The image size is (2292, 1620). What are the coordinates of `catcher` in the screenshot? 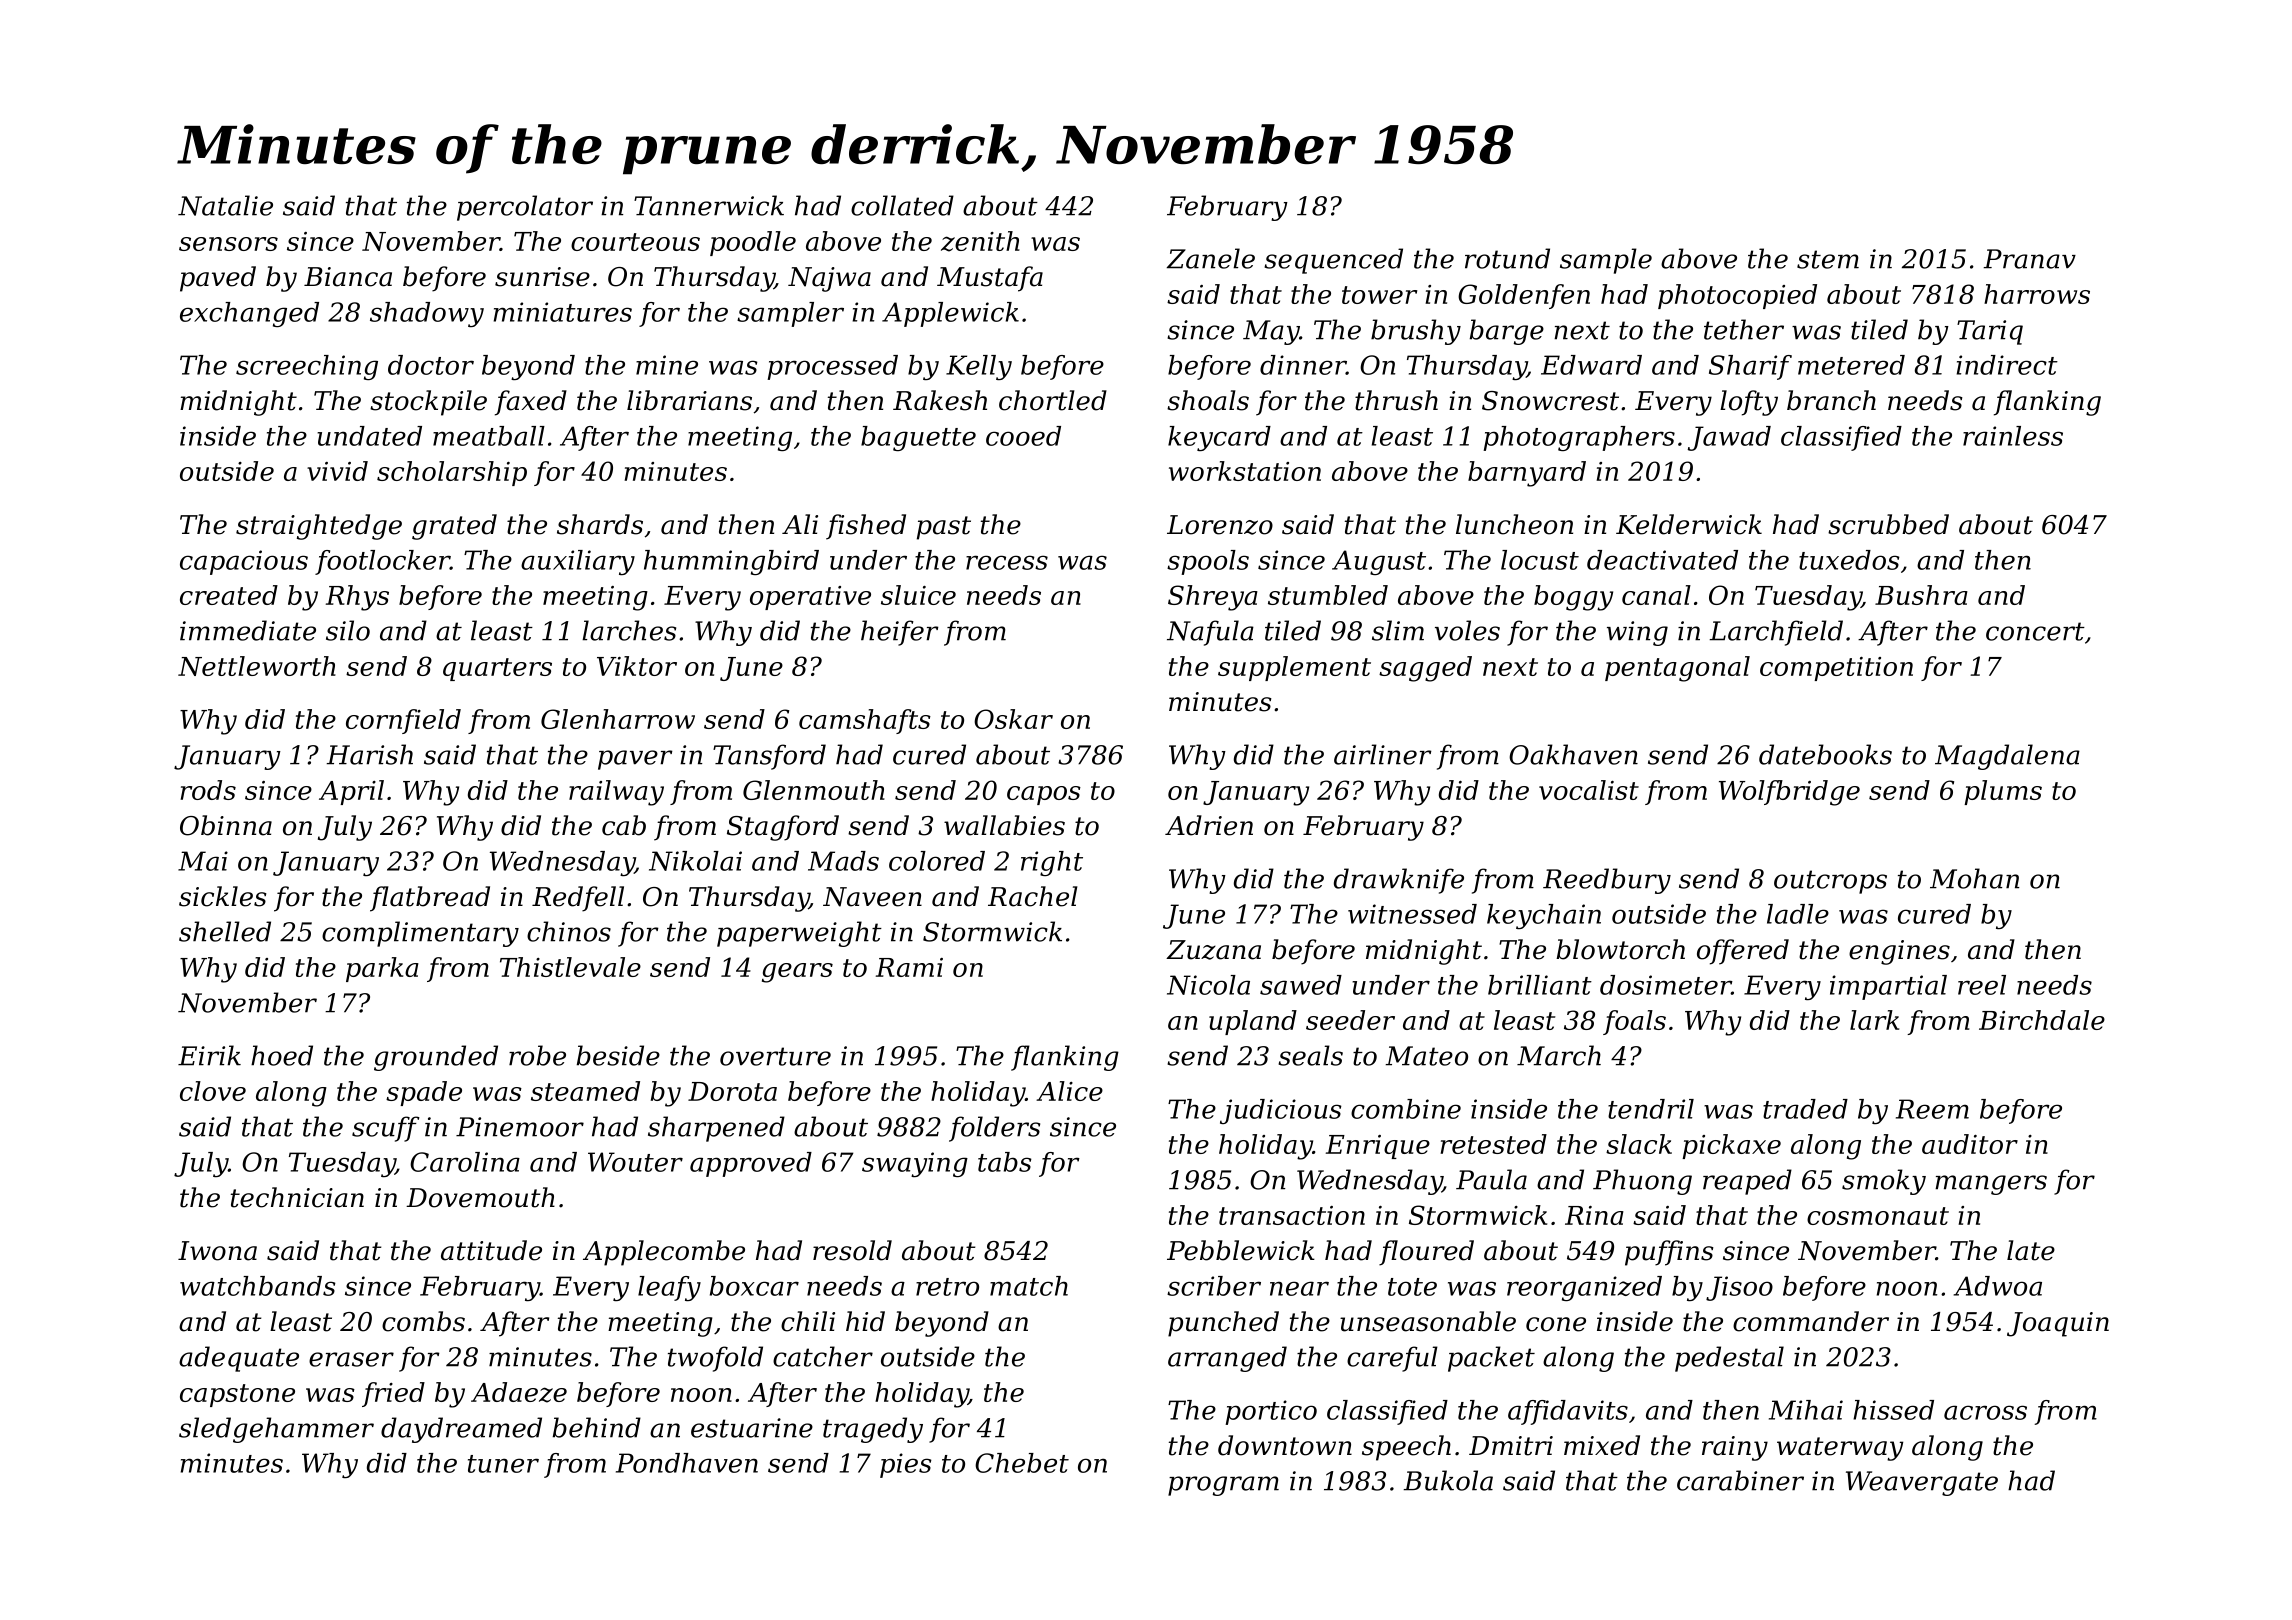 It's located at (823, 1356).
